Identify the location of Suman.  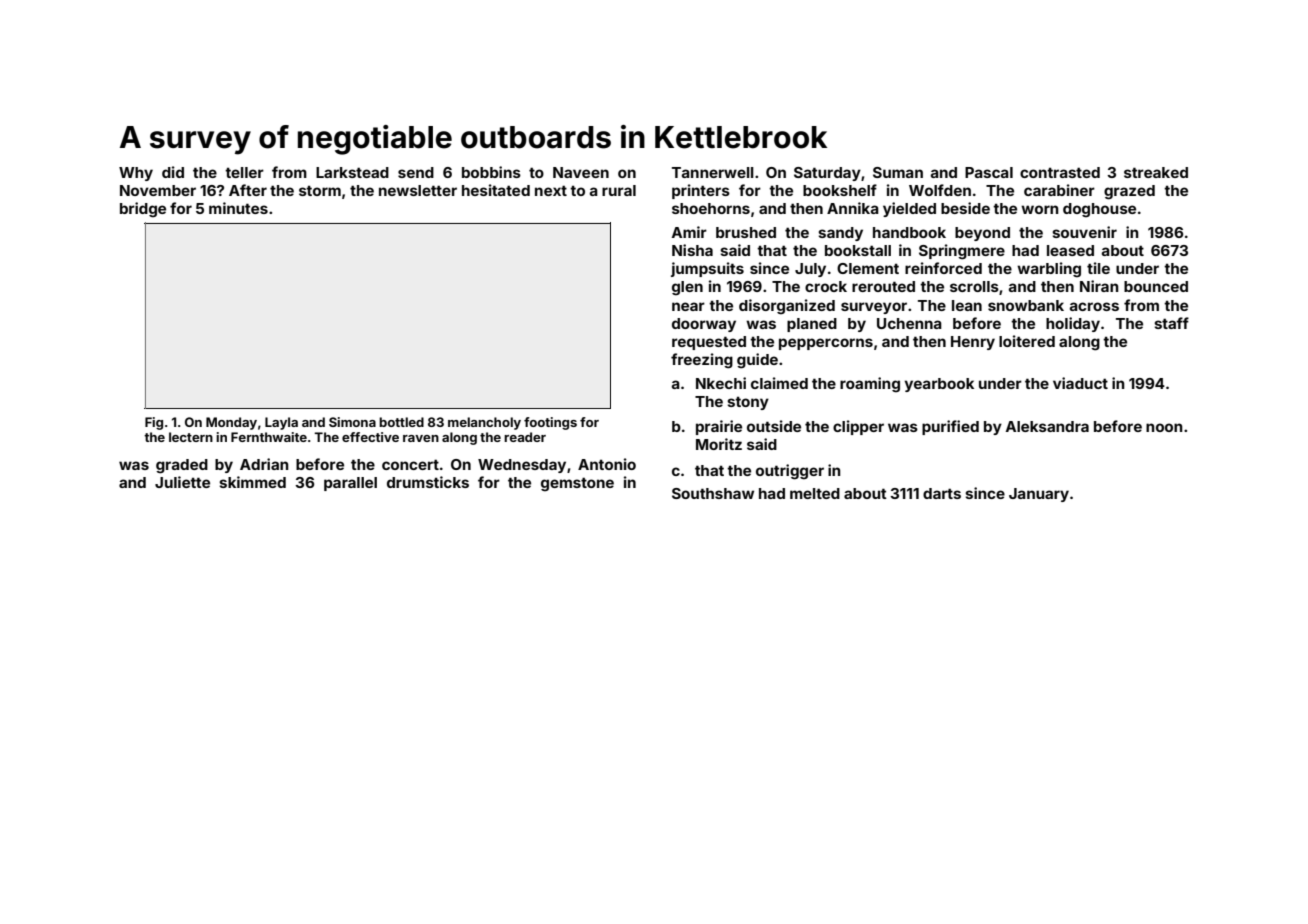
(898, 172).
